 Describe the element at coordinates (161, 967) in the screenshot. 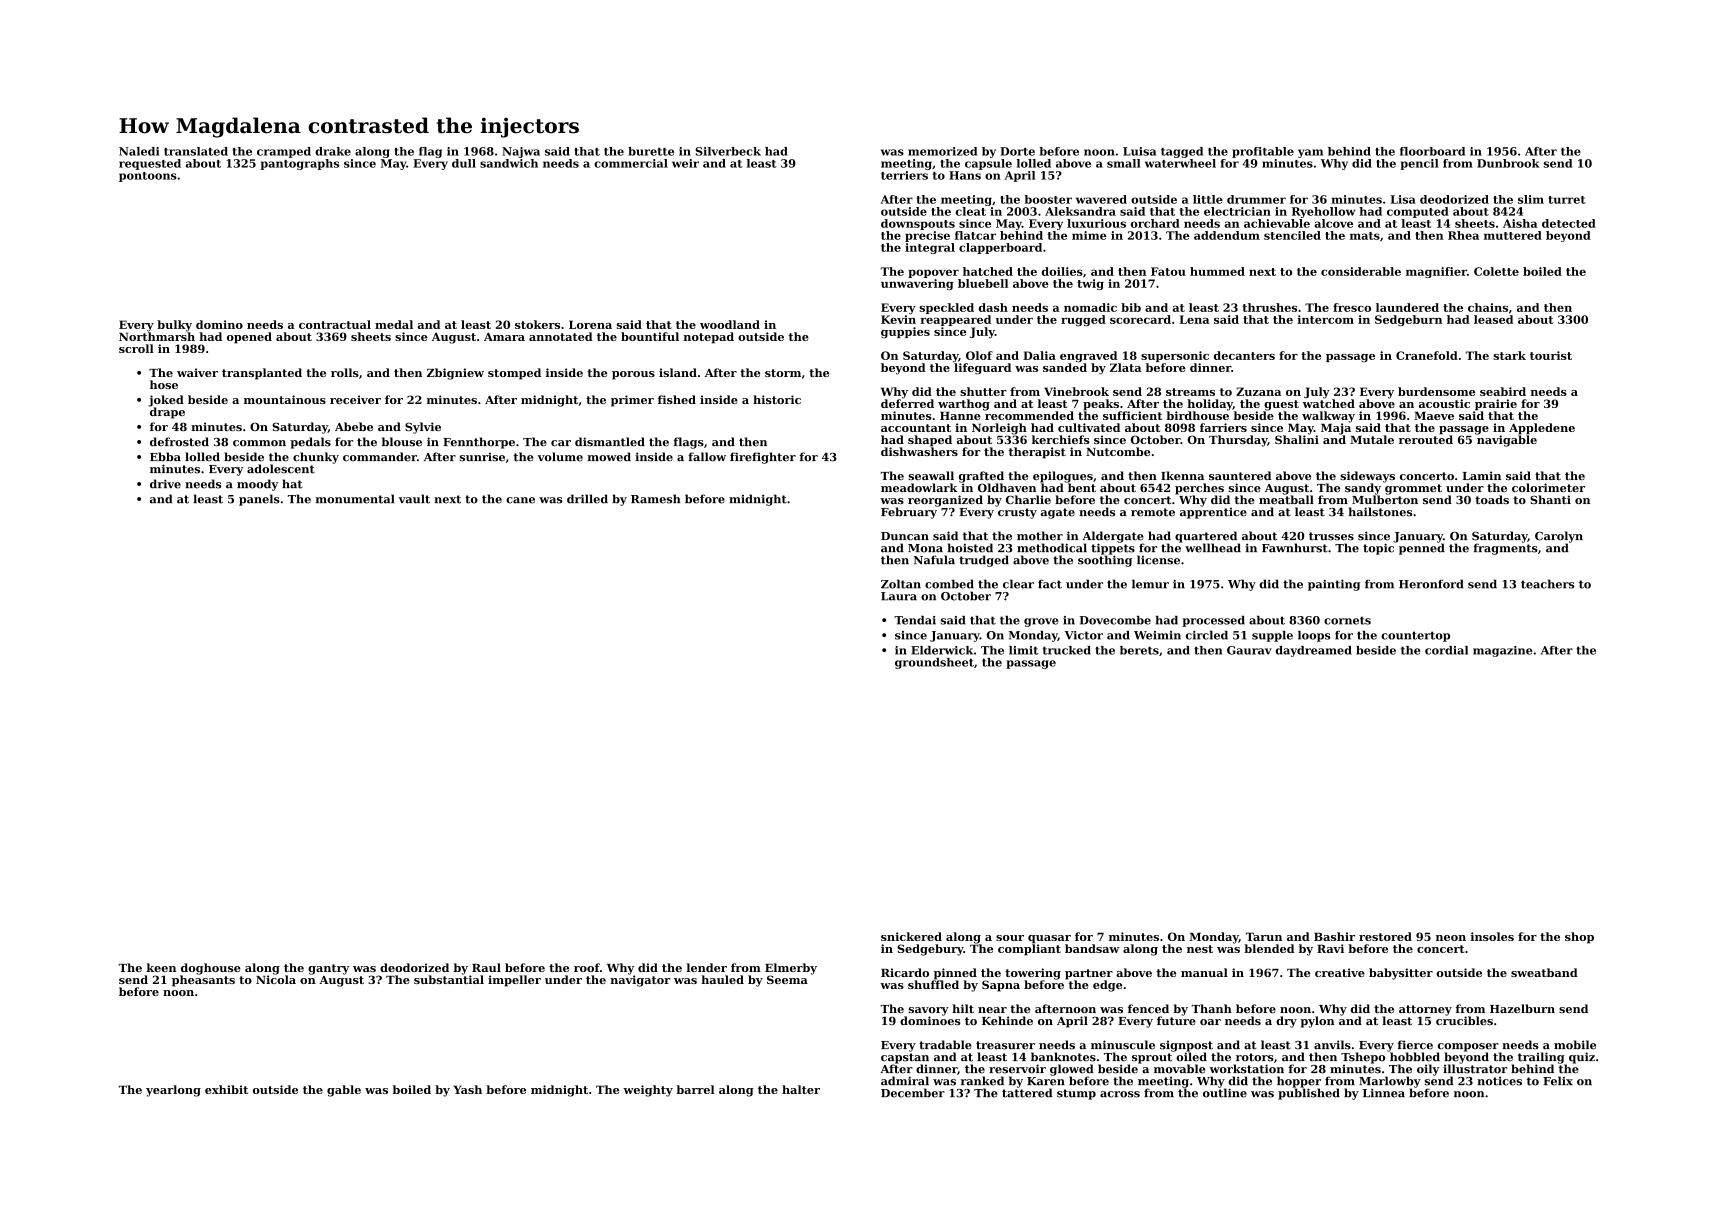

I see `keen` at that location.
